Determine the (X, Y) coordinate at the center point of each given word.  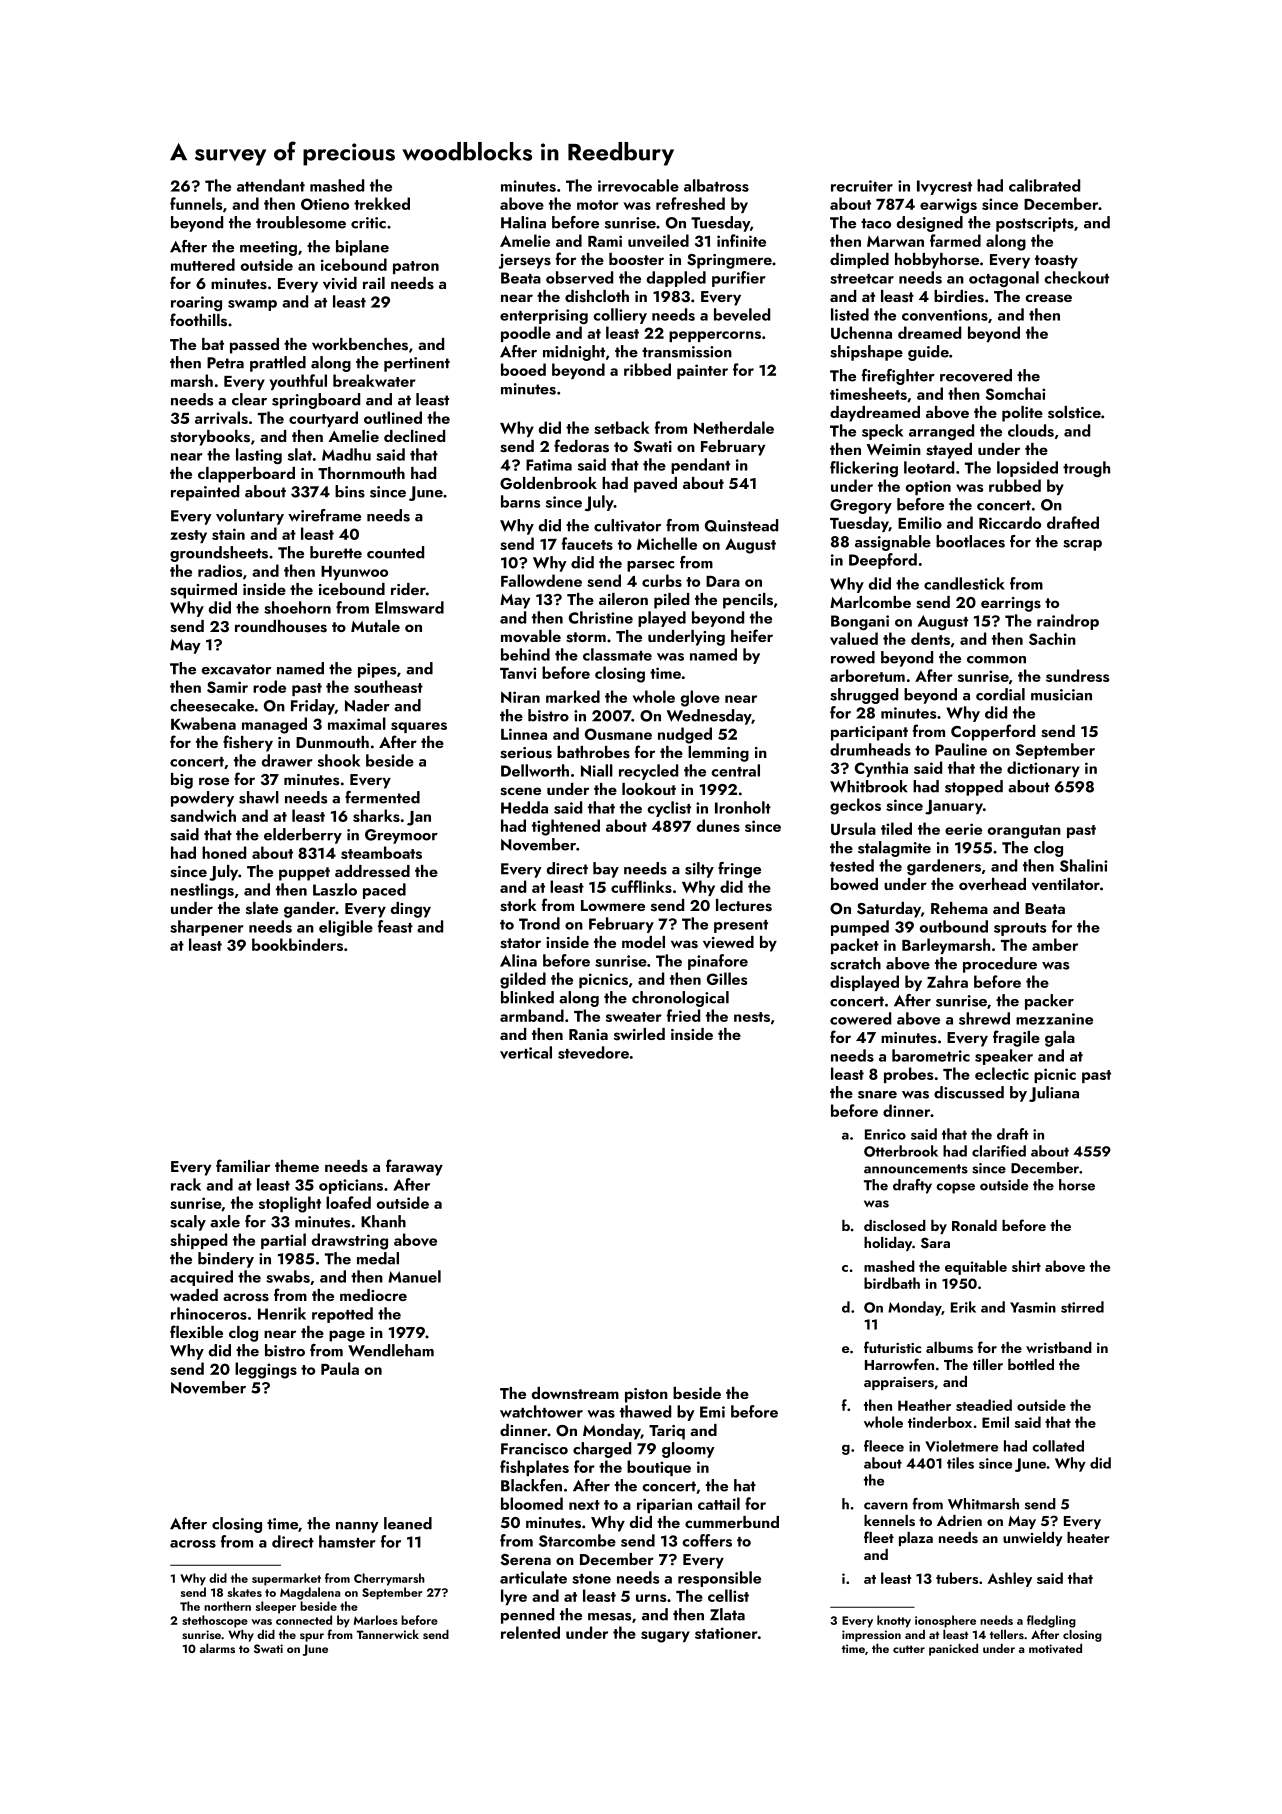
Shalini (1083, 865)
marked (573, 696)
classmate (617, 654)
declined (414, 436)
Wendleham (391, 1350)
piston (646, 1395)
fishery (248, 743)
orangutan (1024, 832)
